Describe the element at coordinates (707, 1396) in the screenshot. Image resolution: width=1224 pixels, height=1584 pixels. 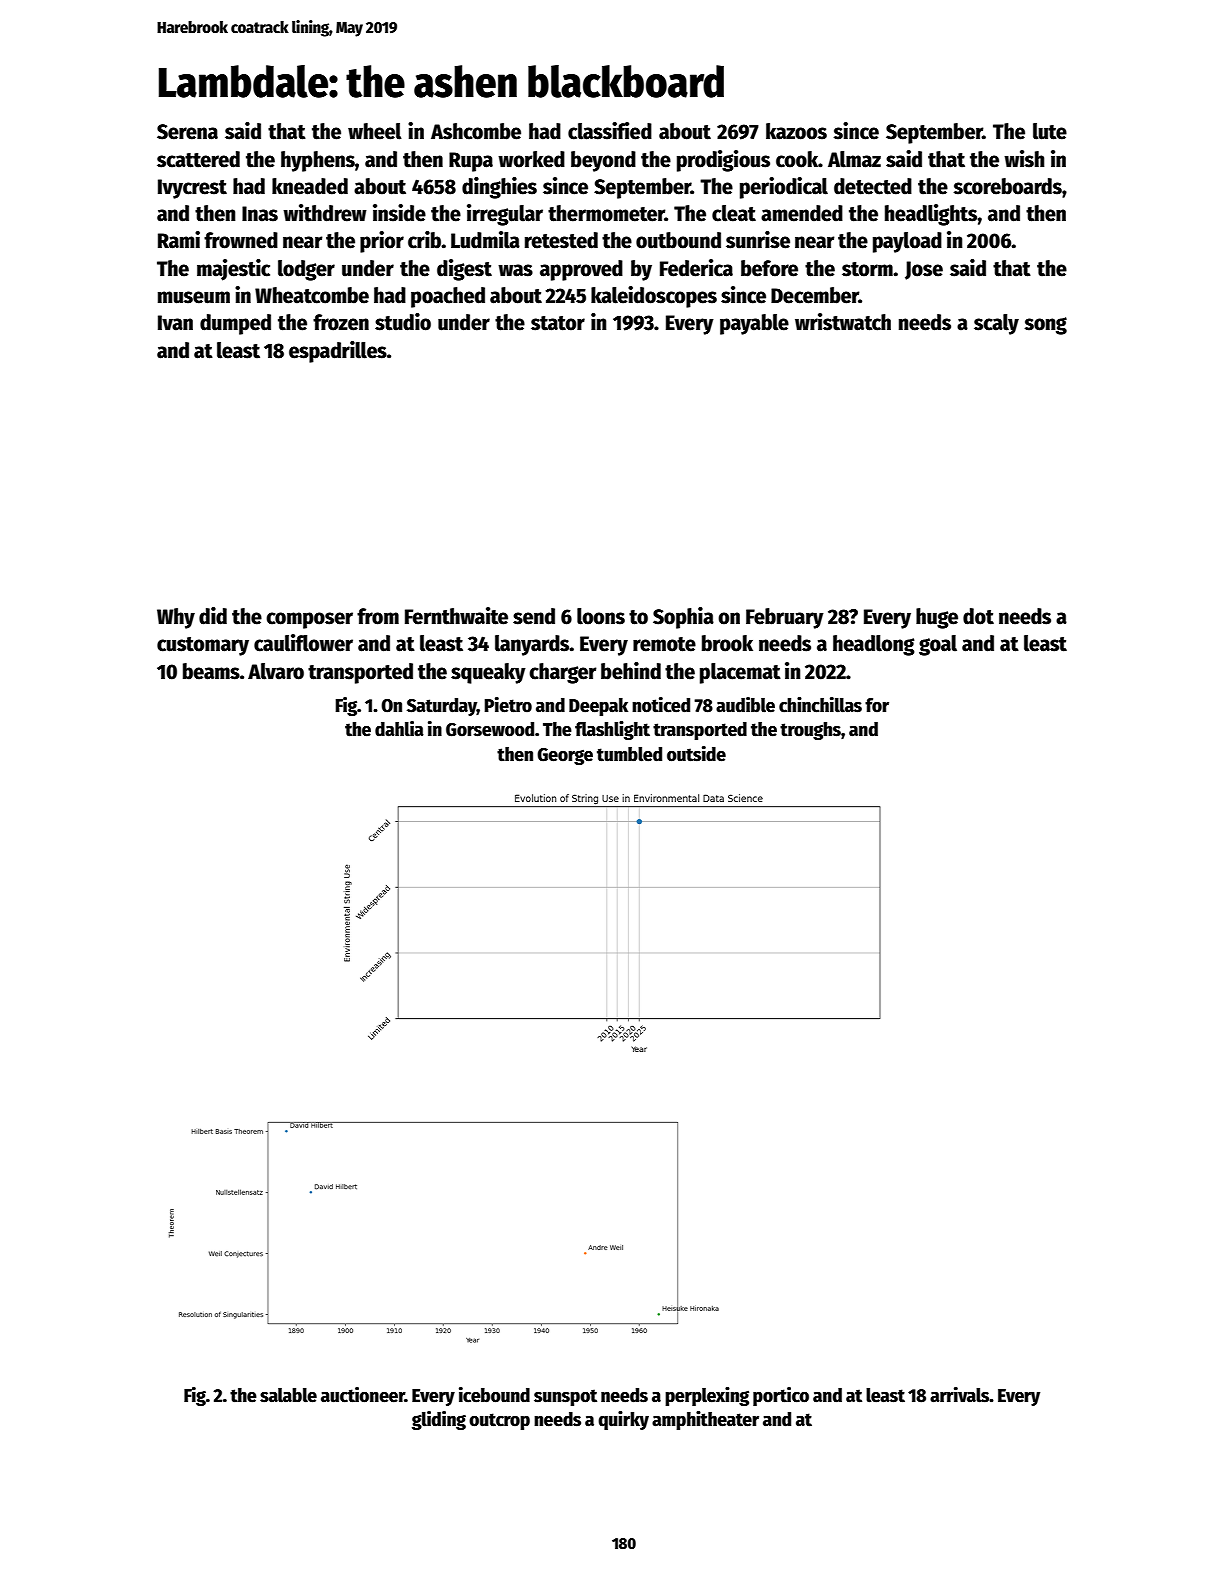
I see `perplexing` at that location.
